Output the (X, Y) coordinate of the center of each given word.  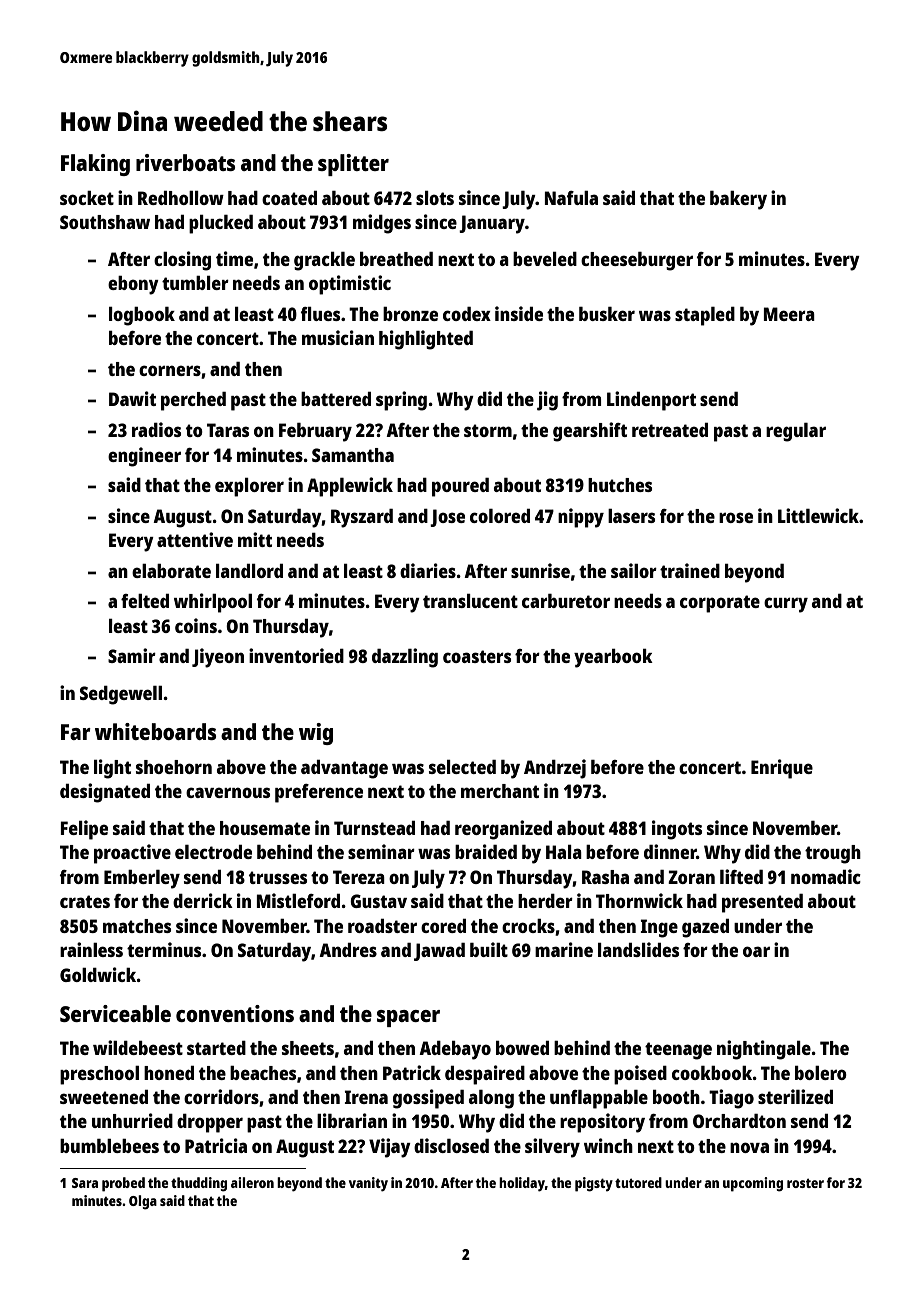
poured (460, 487)
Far (76, 732)
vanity (368, 1184)
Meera (789, 314)
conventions (235, 1013)
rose (736, 517)
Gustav (378, 901)
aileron (252, 1182)
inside (519, 313)
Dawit (132, 398)
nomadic (826, 876)
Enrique (782, 769)
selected (462, 767)
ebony (133, 285)
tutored (638, 1182)
